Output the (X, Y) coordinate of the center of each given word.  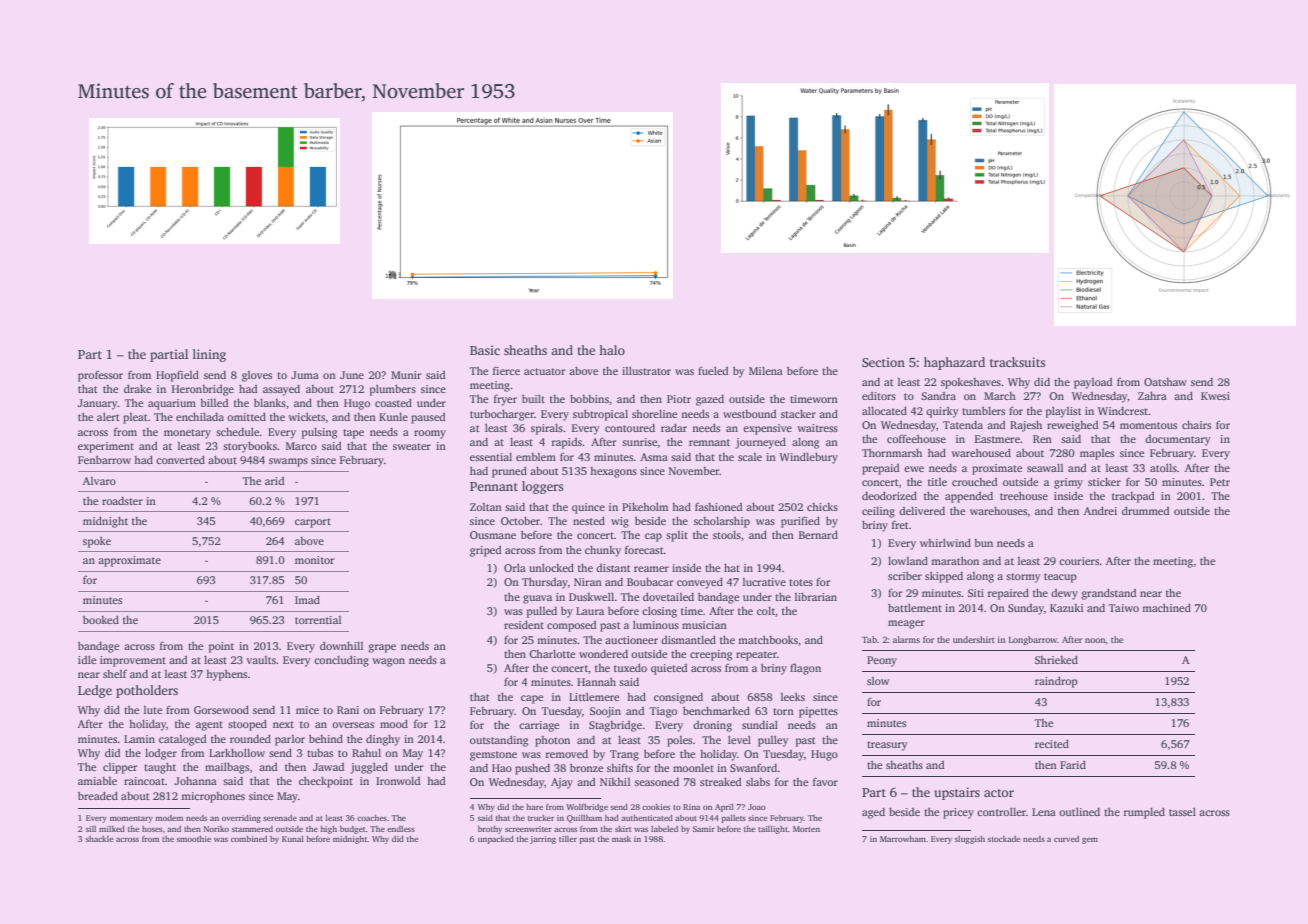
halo (612, 350)
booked (101, 619)
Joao (757, 807)
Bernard (818, 534)
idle (87, 659)
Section (883, 362)
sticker (1104, 481)
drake (137, 388)
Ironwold (398, 780)
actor (999, 793)
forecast (644, 549)
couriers (1079, 561)
